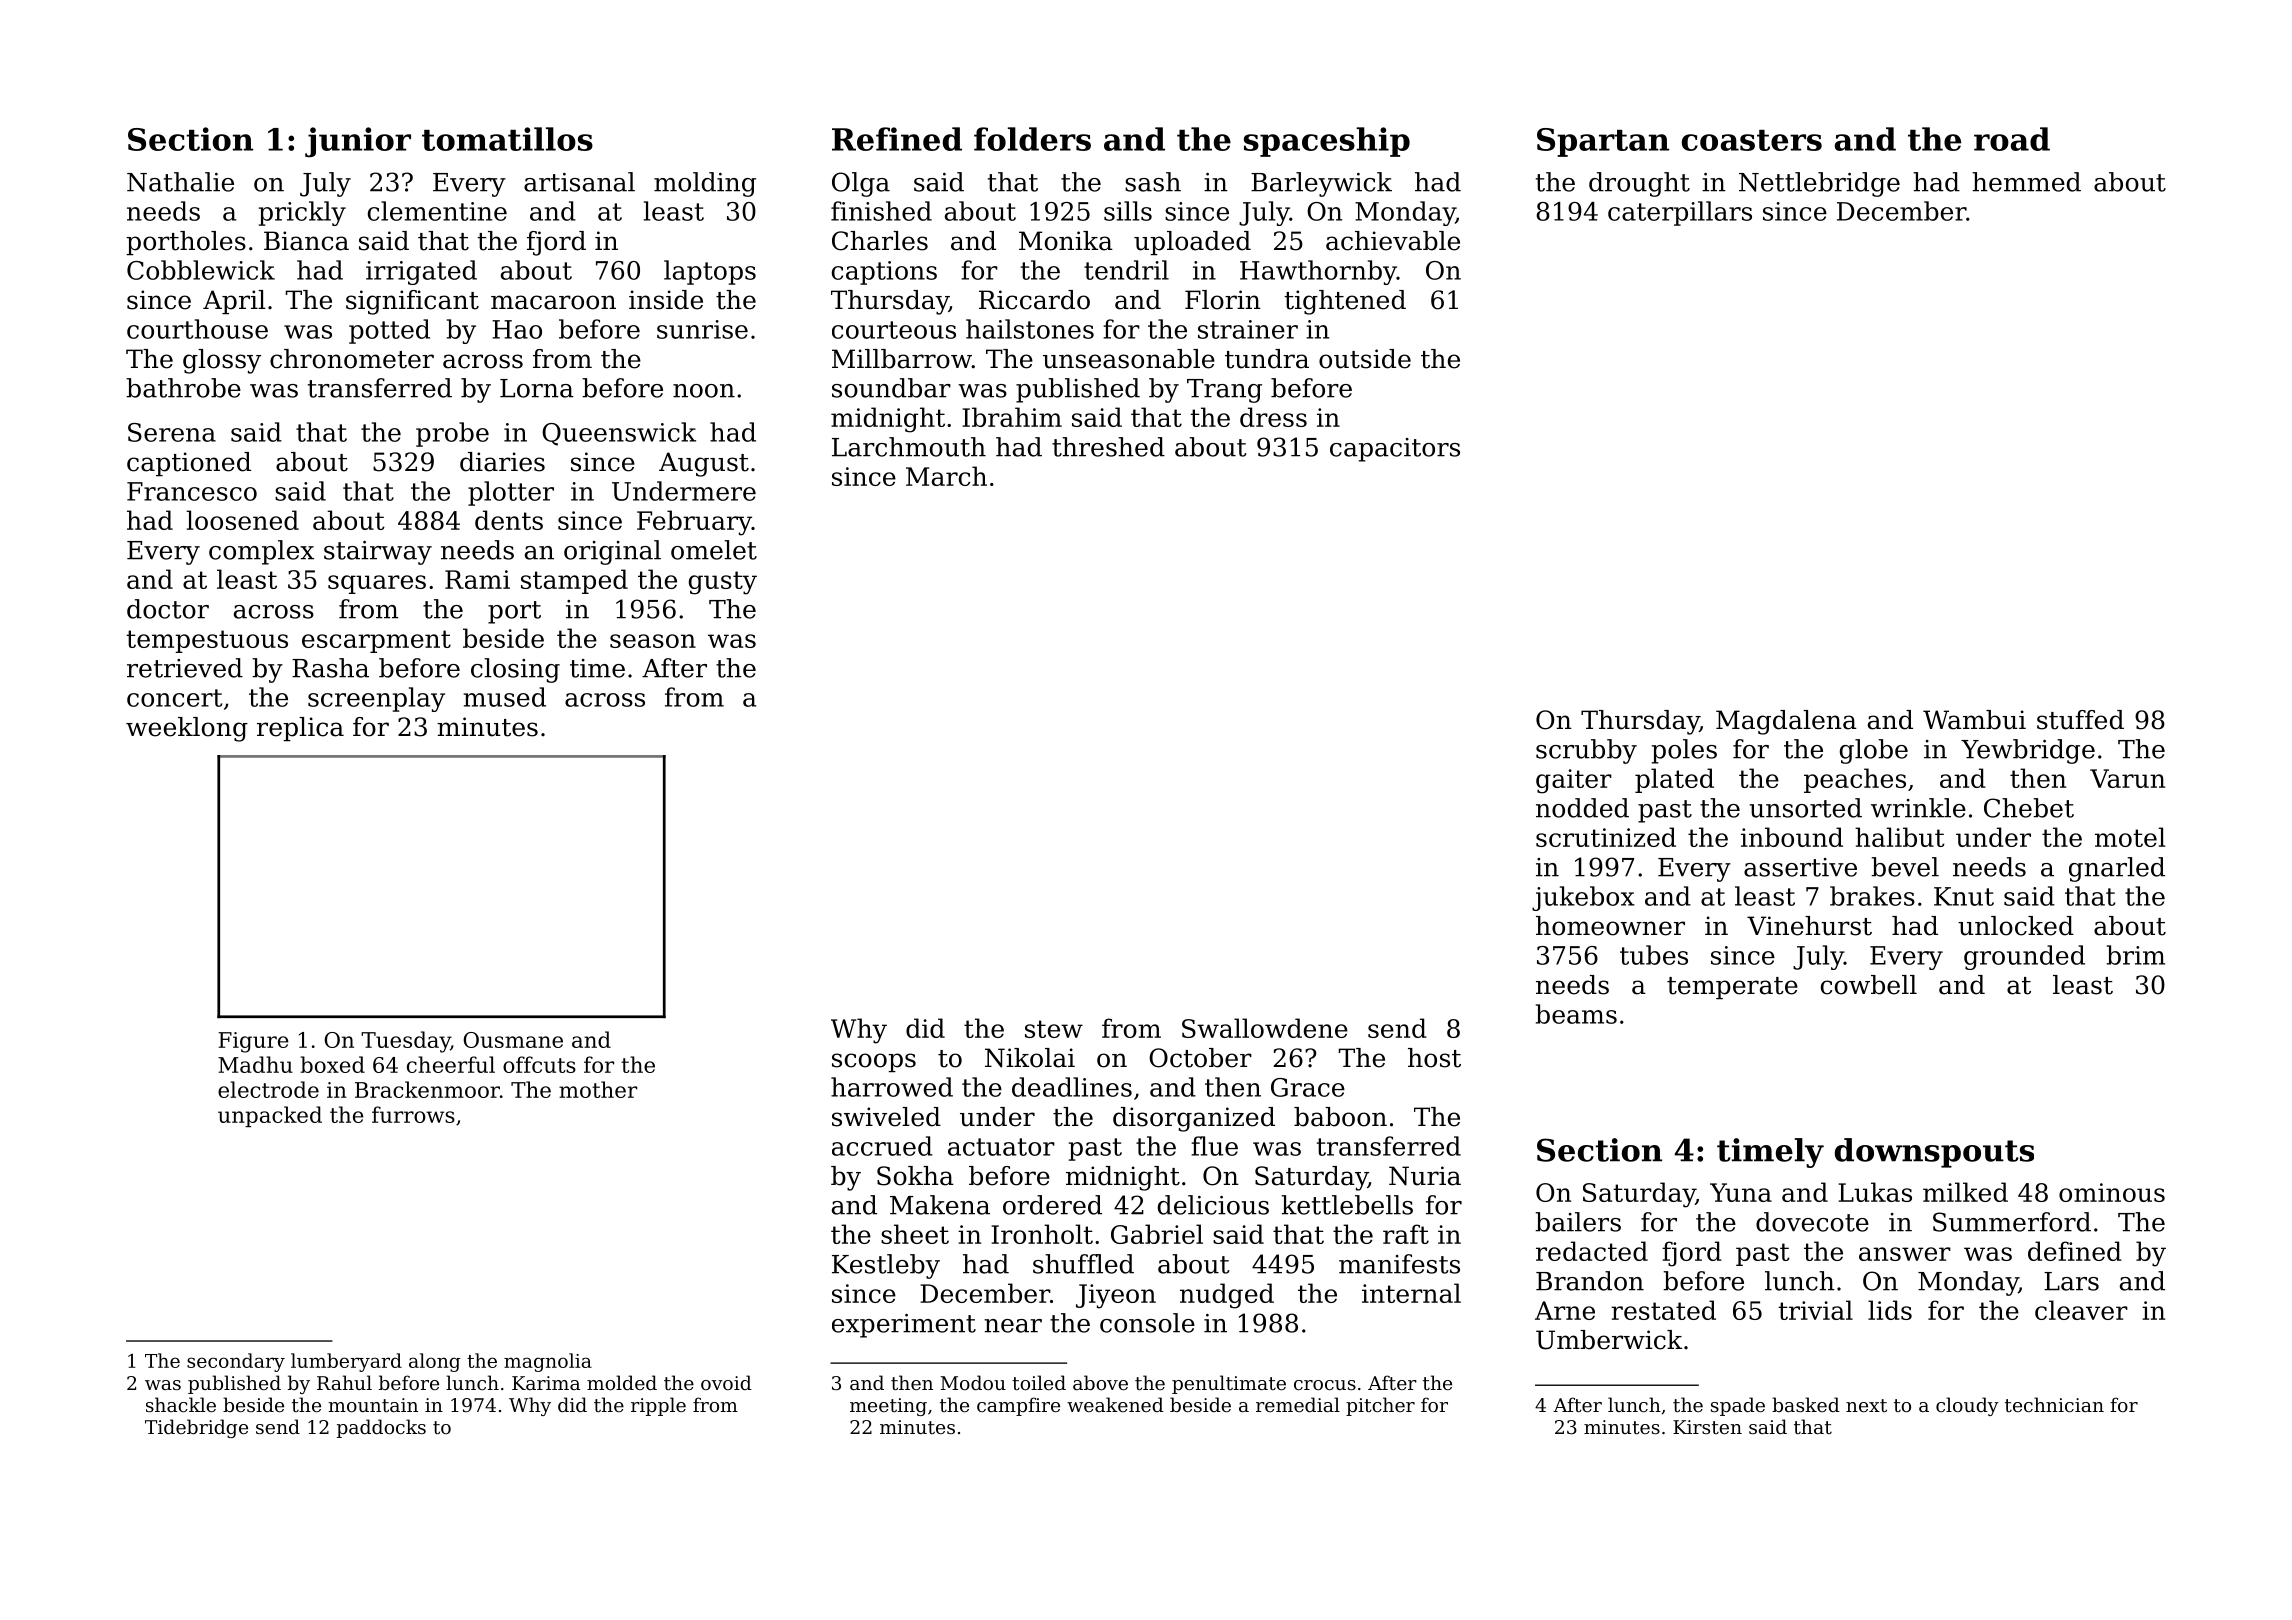 The height and width of the screenshot is (1620, 2292). Describe the element at coordinates (2130, 837) in the screenshot. I see `motel` at that location.
